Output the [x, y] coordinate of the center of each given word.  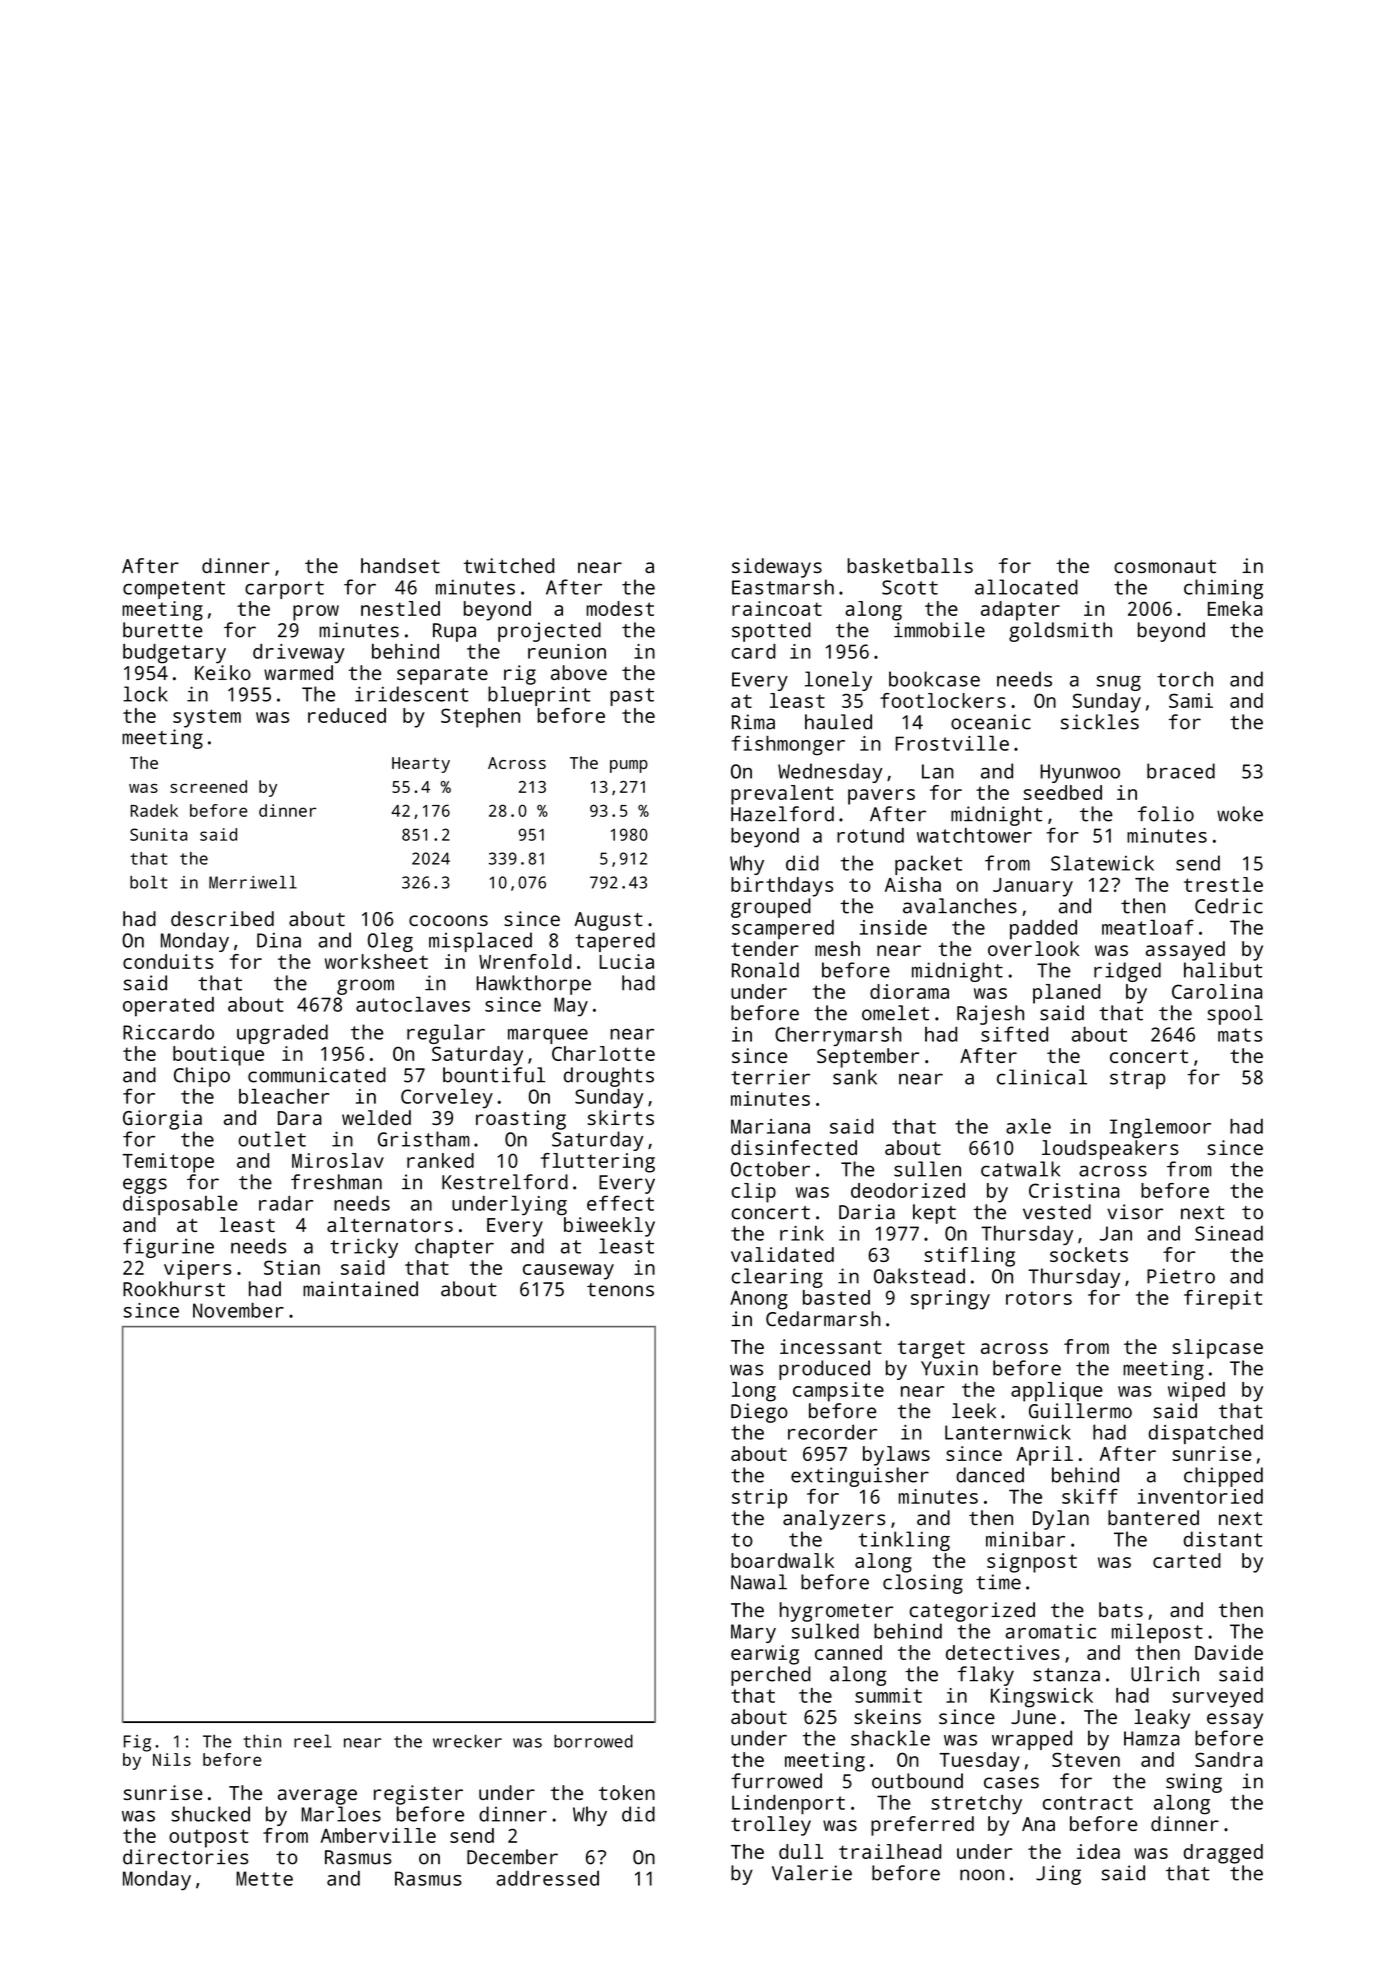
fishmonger [788, 745]
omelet [895, 1013]
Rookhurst [174, 1289]
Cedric [1229, 906]
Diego [759, 1413]
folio [1166, 814]
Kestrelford [505, 1182]
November [238, 1310]
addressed [547, 1878]
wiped [1196, 1392]
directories [186, 1857]
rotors [1039, 1298]
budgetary [174, 654]
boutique [218, 1056]
